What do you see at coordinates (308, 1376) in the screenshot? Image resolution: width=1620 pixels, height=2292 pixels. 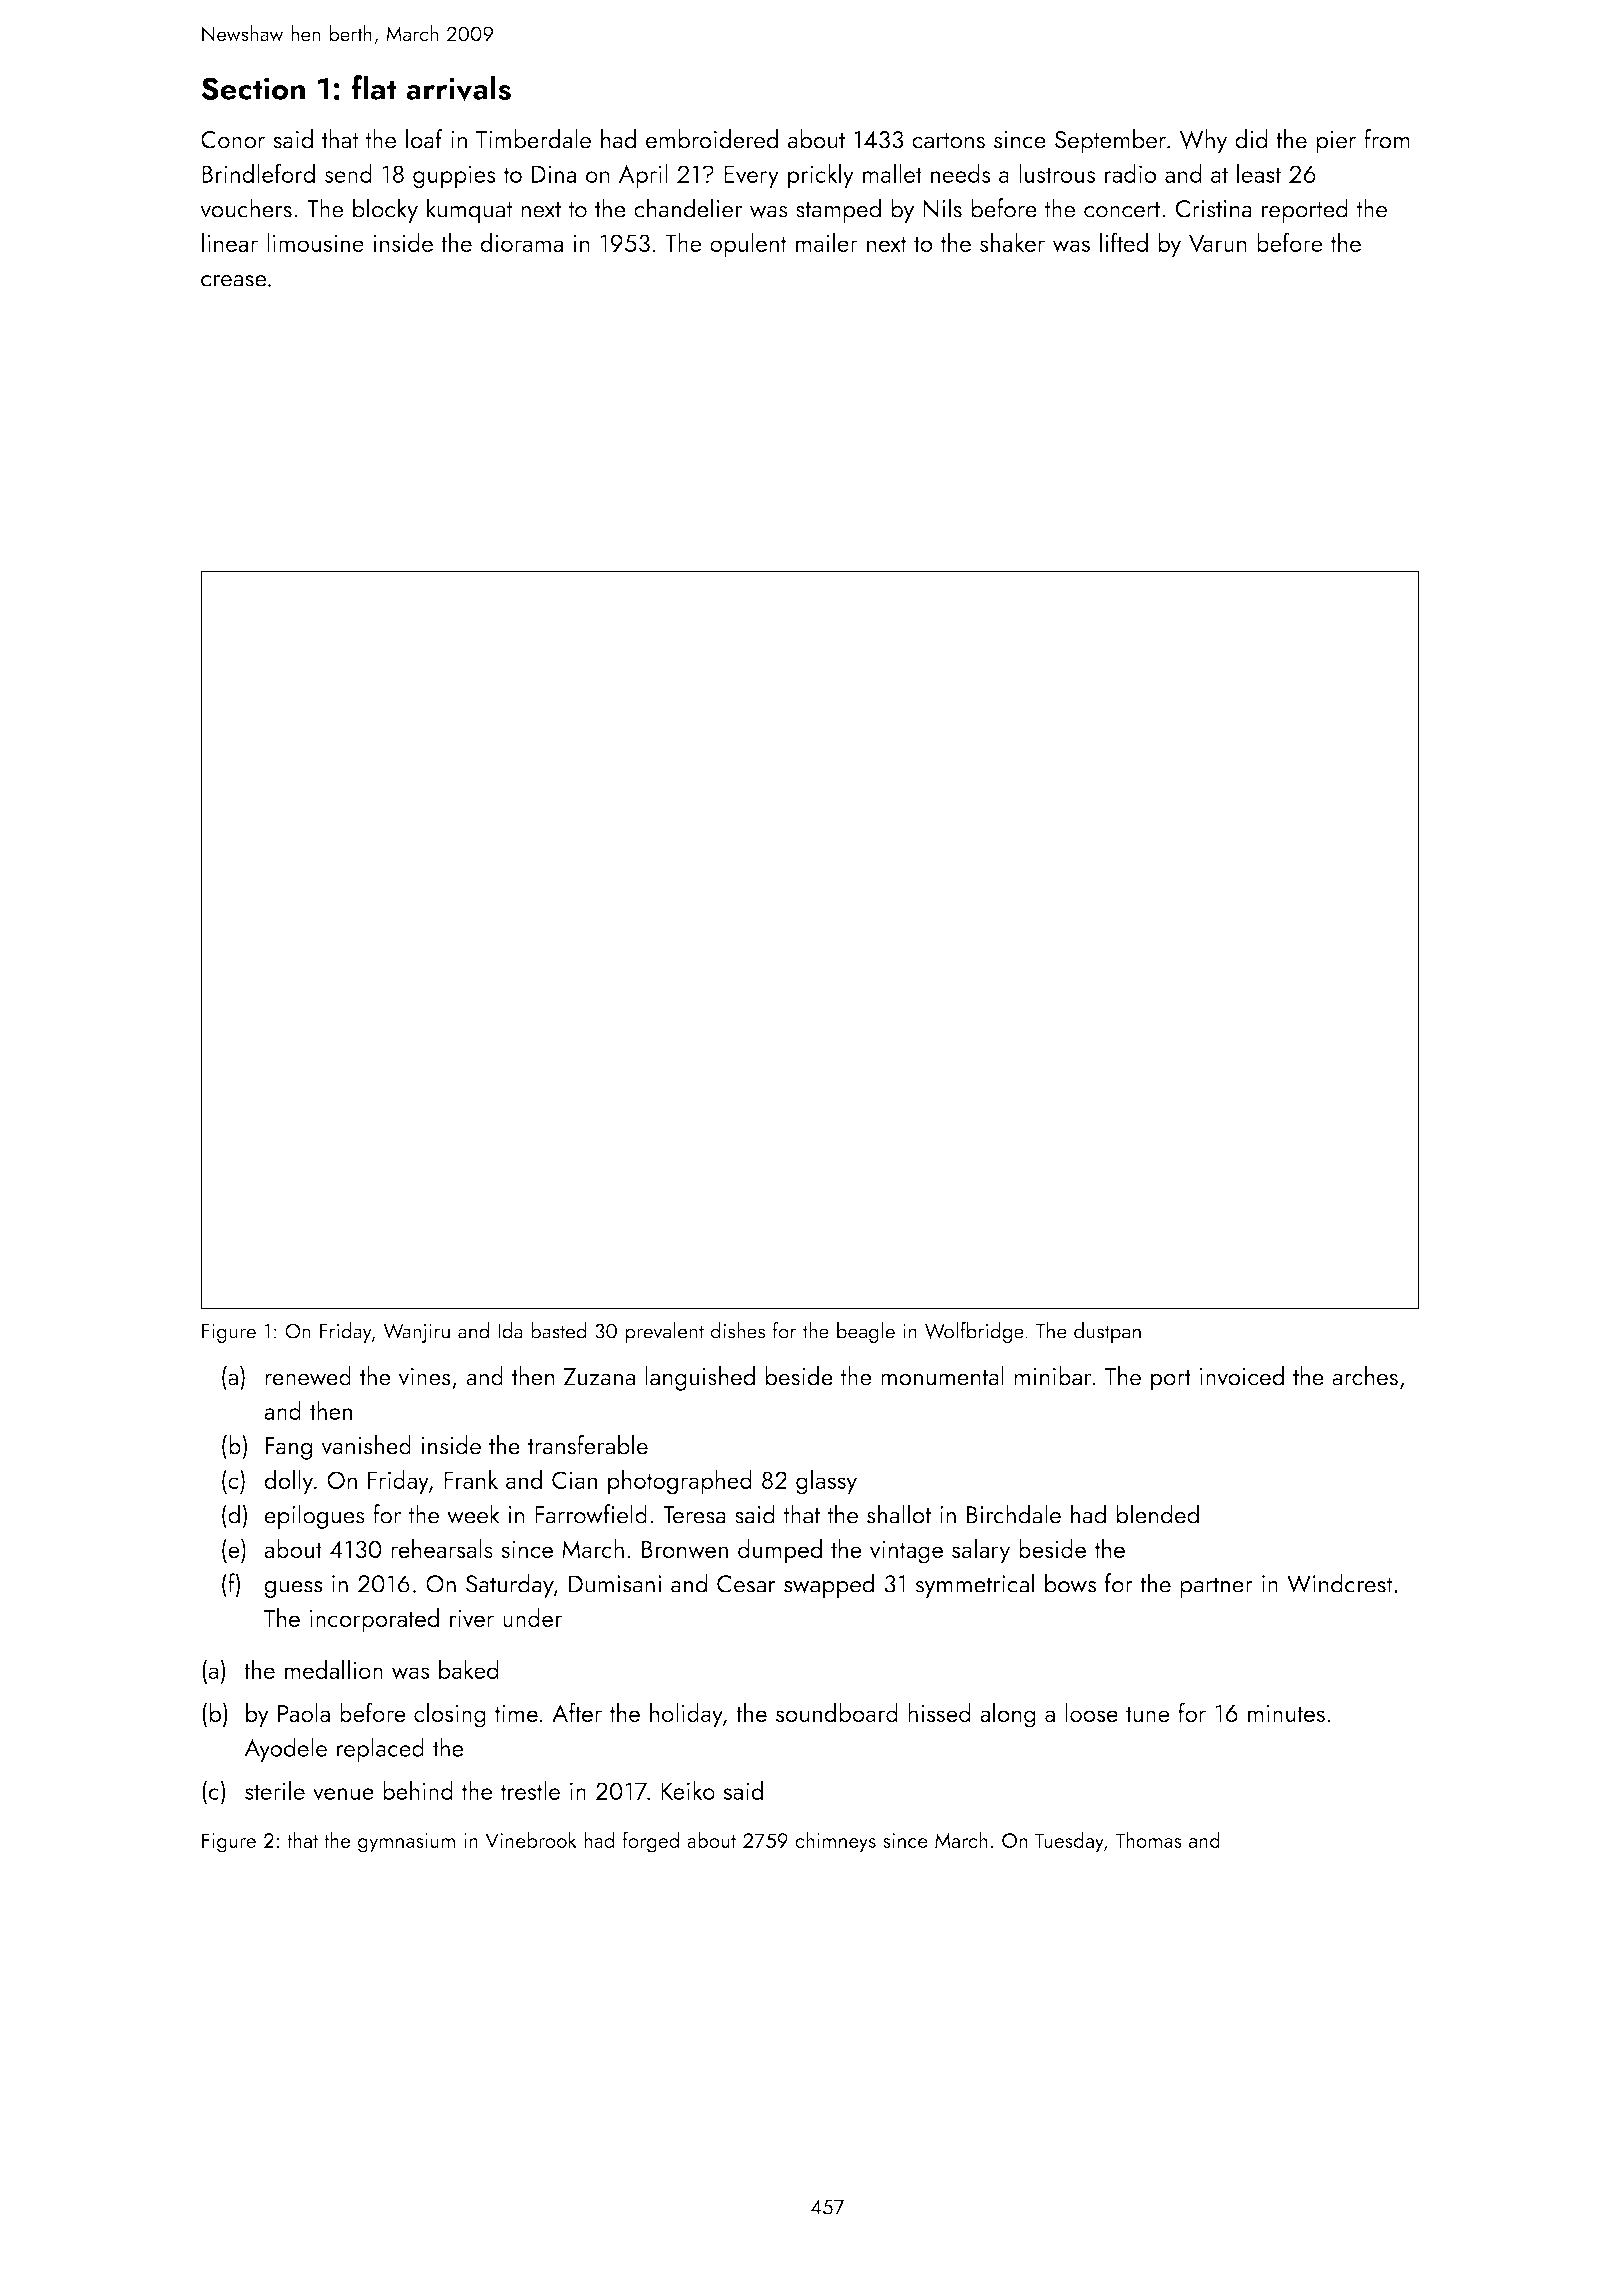 I see `renewed` at bounding box center [308, 1376].
